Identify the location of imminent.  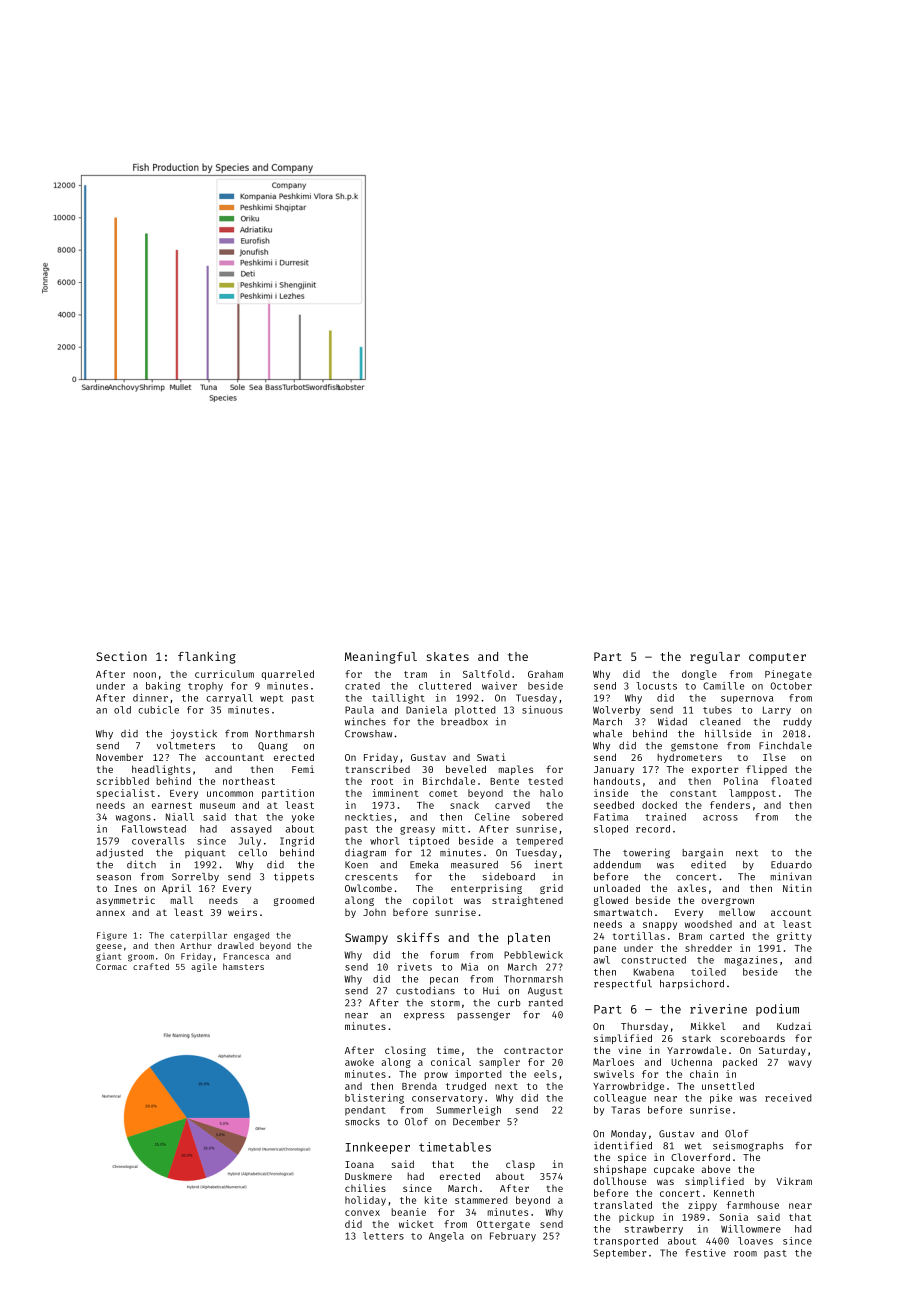
(396, 793).
